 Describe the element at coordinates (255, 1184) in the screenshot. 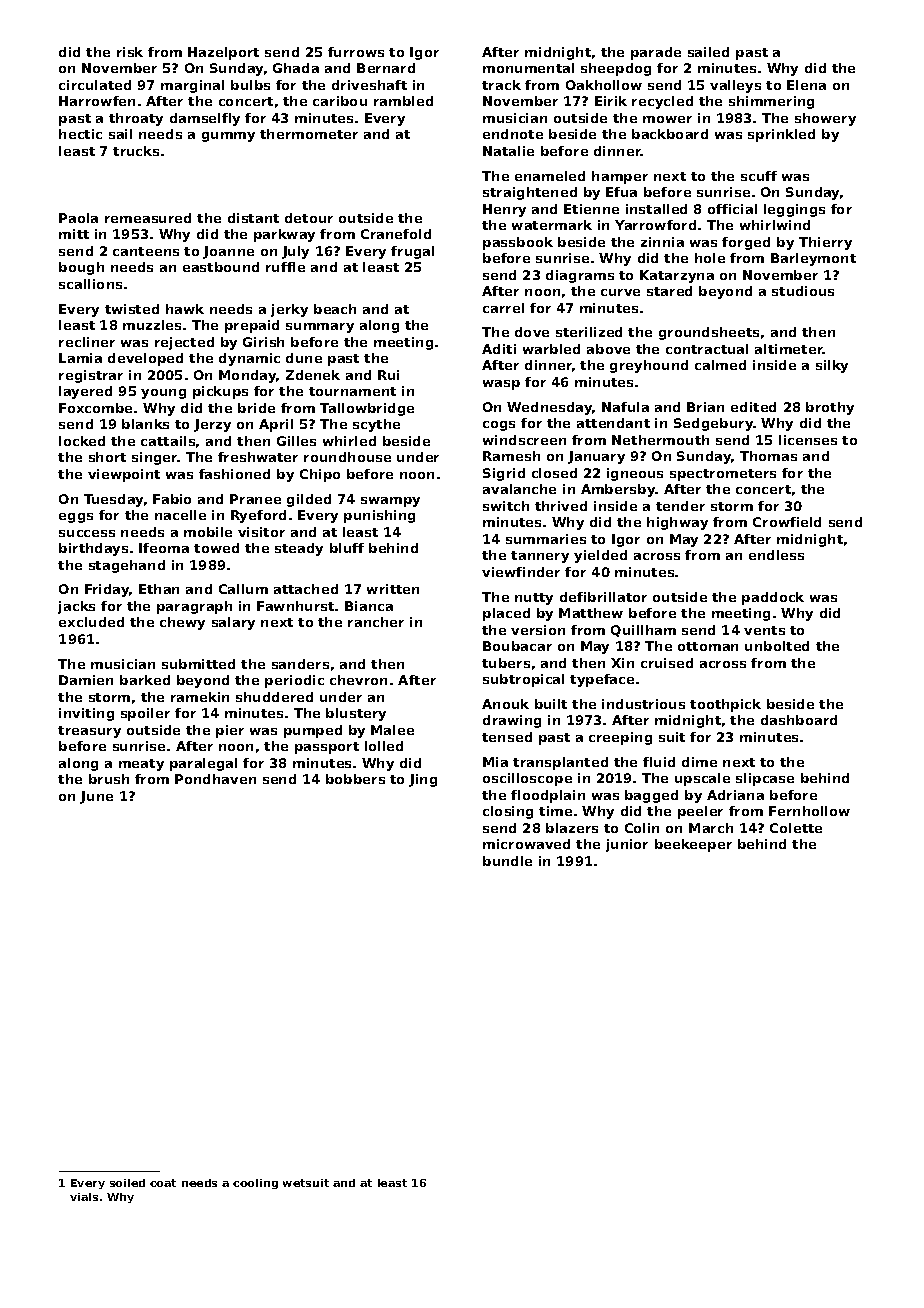

I see `cooling` at that location.
